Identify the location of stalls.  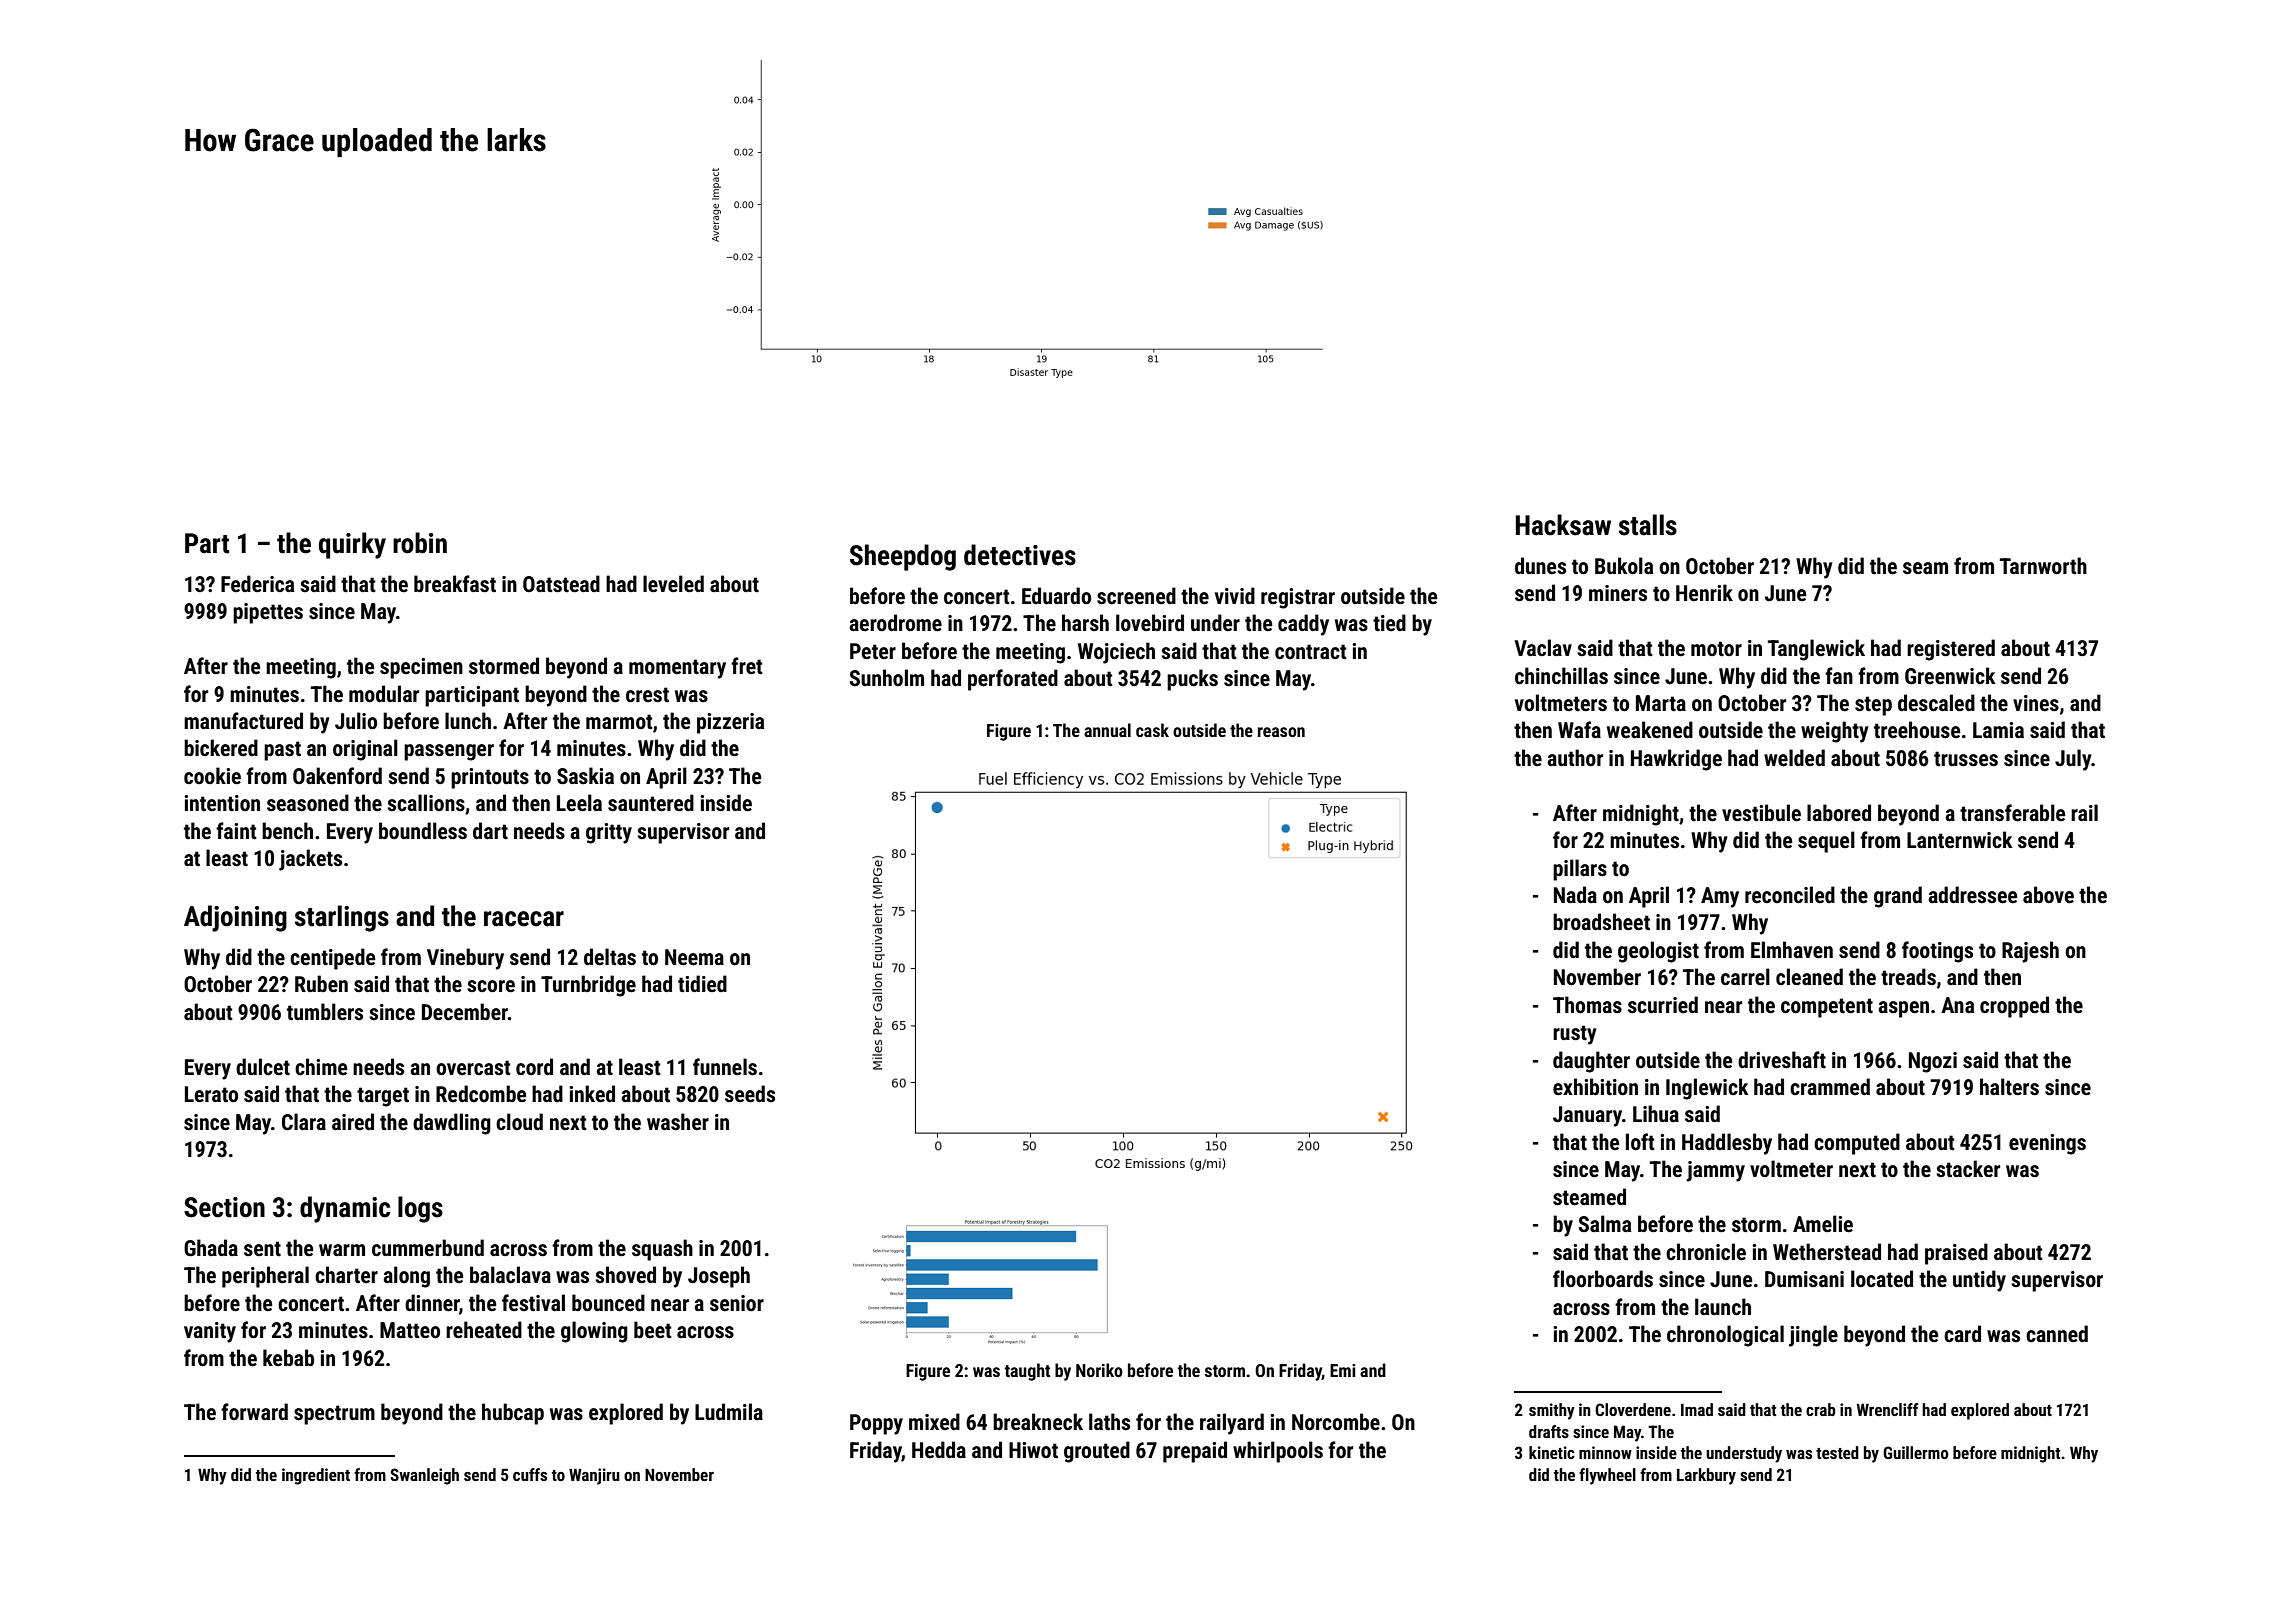
(1648, 525).
